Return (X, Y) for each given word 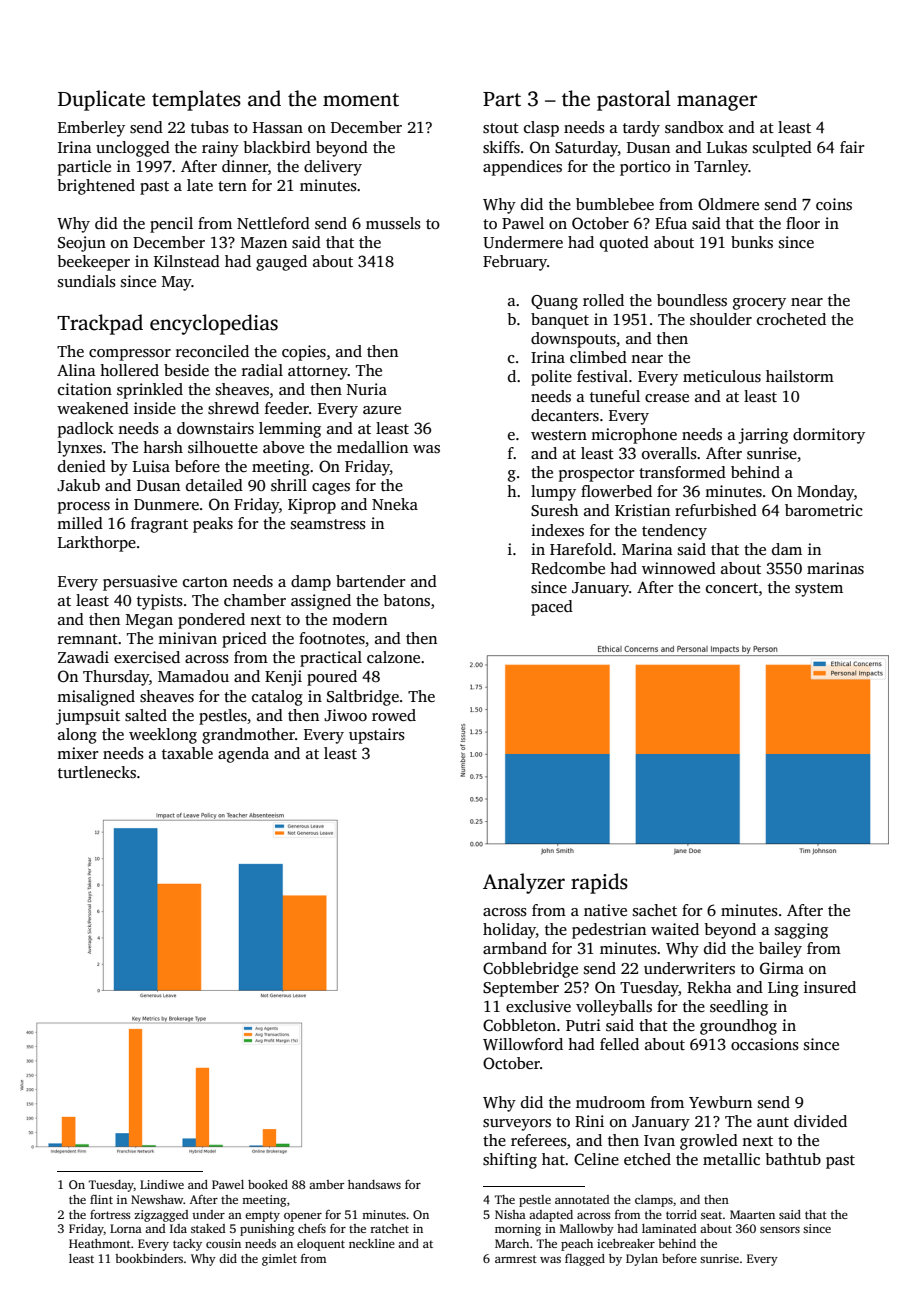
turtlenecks (97, 772)
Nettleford (273, 223)
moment (361, 100)
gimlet (279, 1260)
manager (717, 103)
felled (619, 1044)
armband (515, 948)
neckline (372, 1243)
